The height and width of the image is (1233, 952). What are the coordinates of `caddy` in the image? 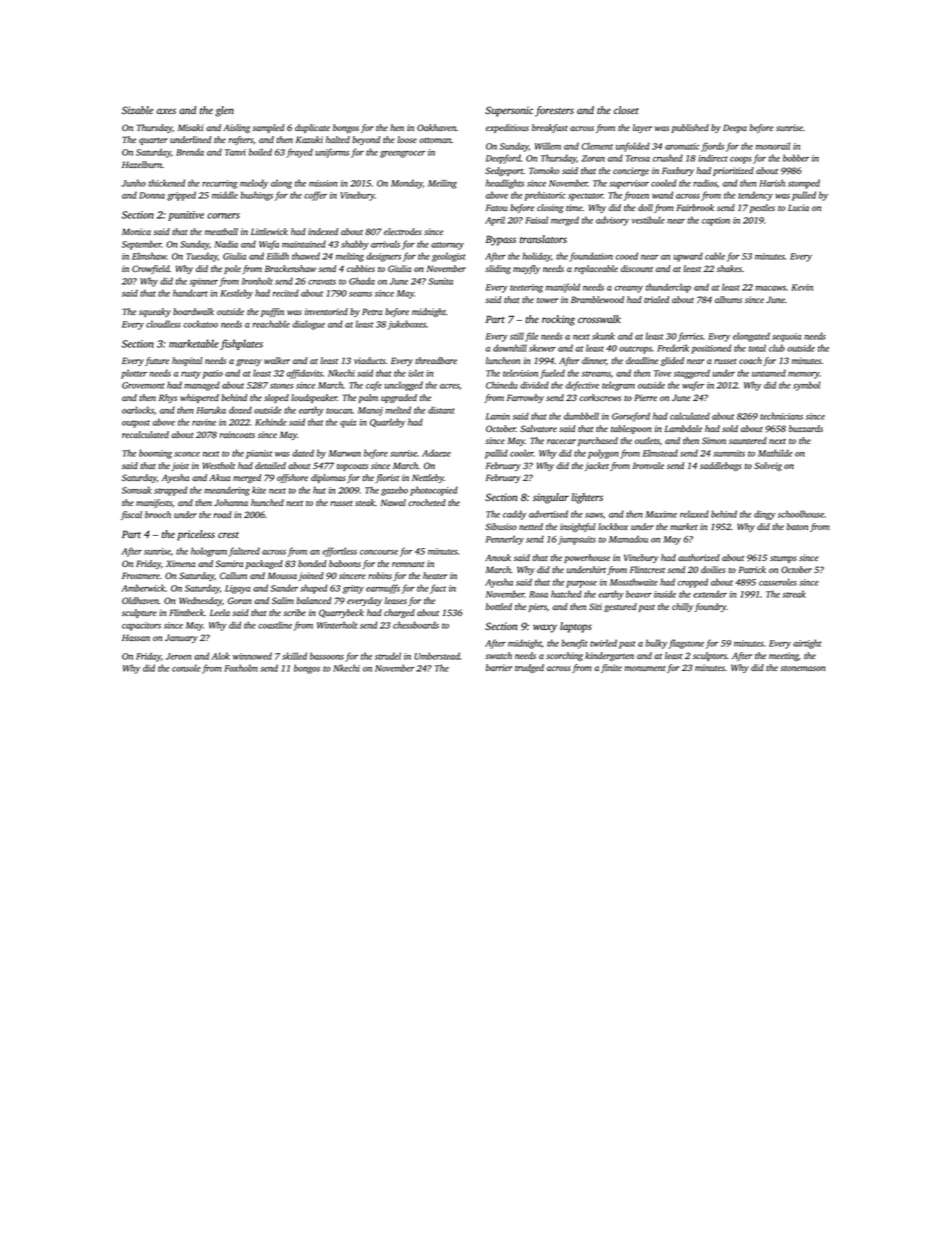 It's located at (514, 515).
